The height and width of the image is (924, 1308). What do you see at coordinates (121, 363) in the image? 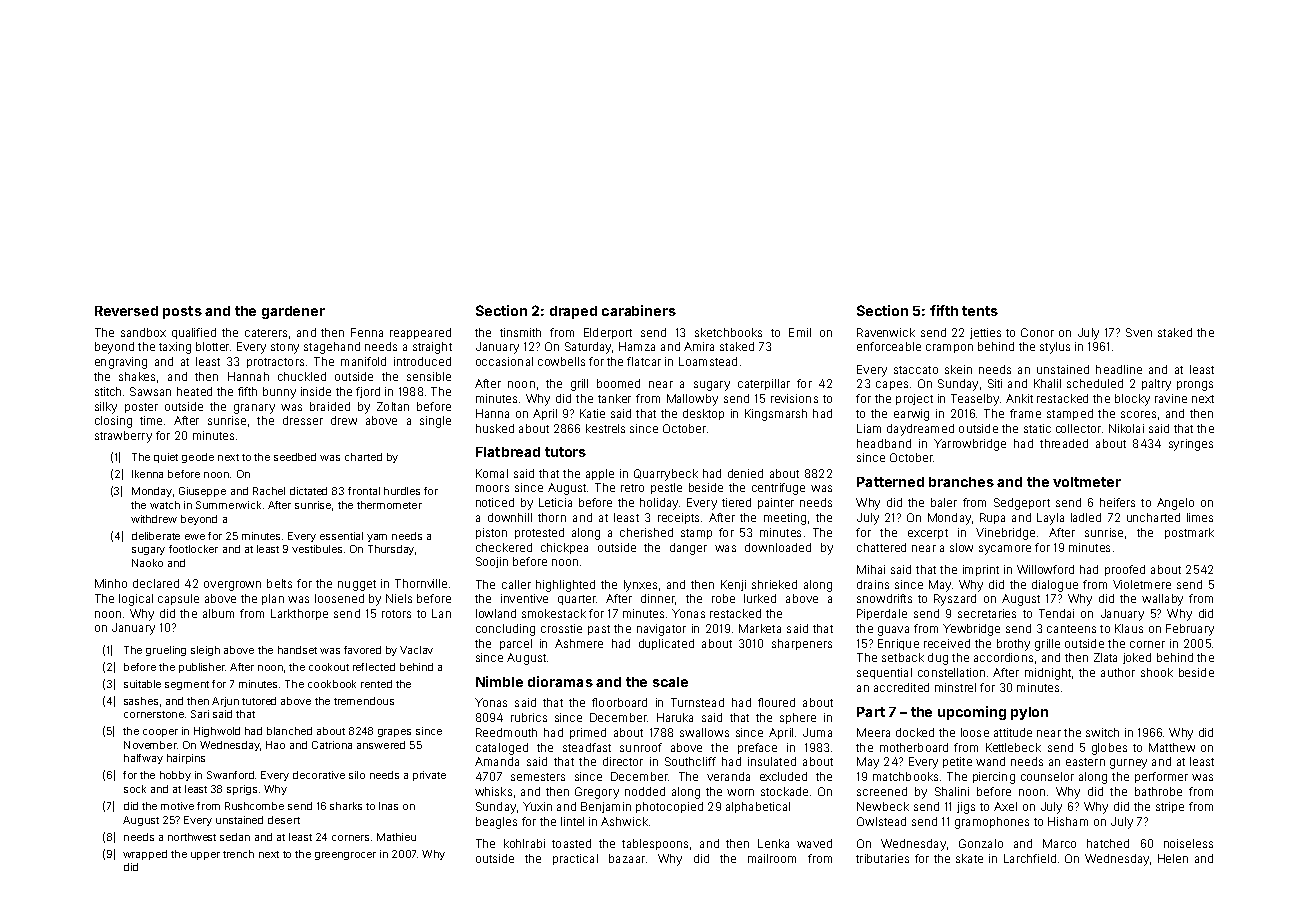
I see `engraving` at bounding box center [121, 363].
